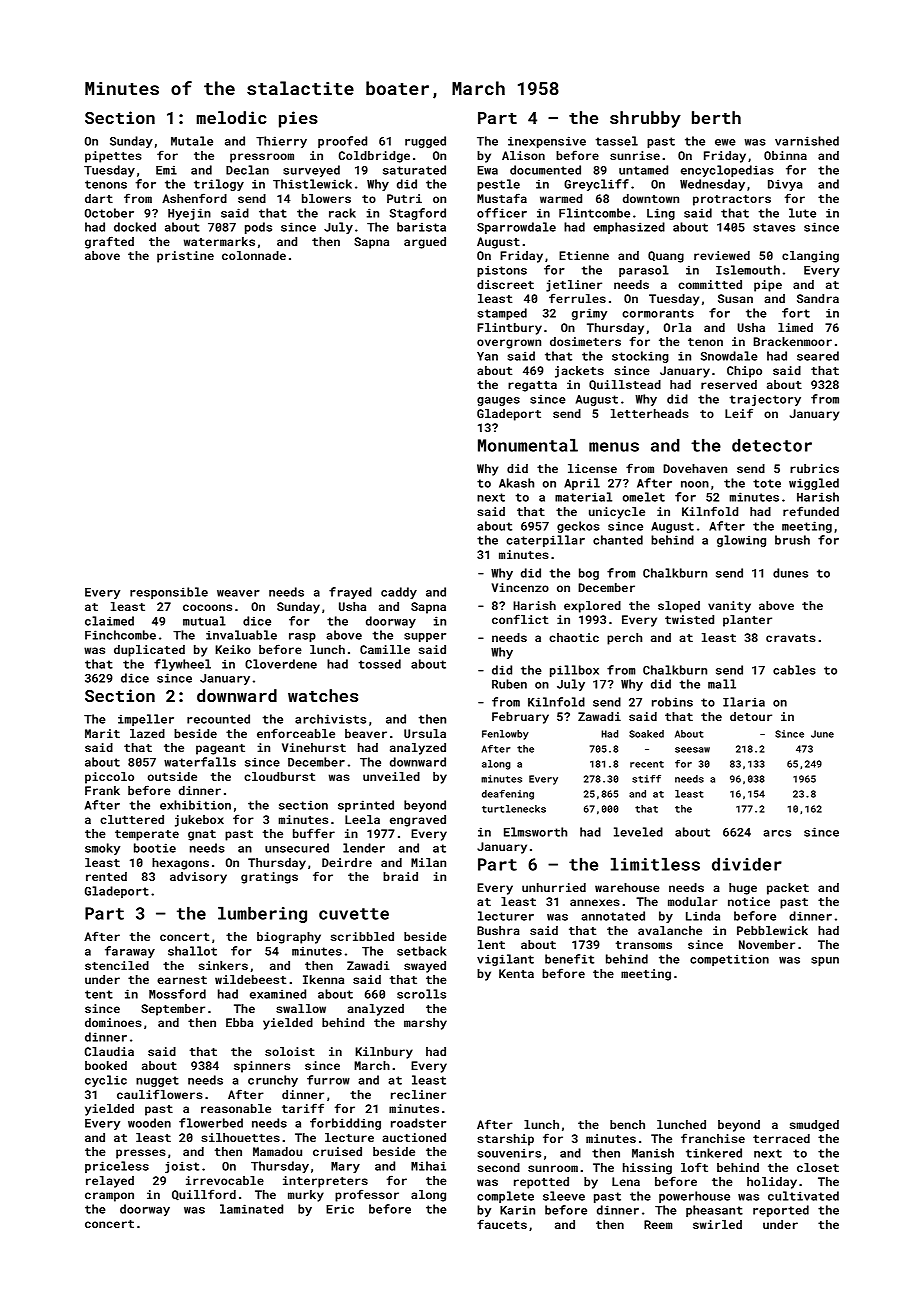 This screenshot has height=1308, width=924. What do you see at coordinates (679, 607) in the screenshot?
I see `sloped` at bounding box center [679, 607].
